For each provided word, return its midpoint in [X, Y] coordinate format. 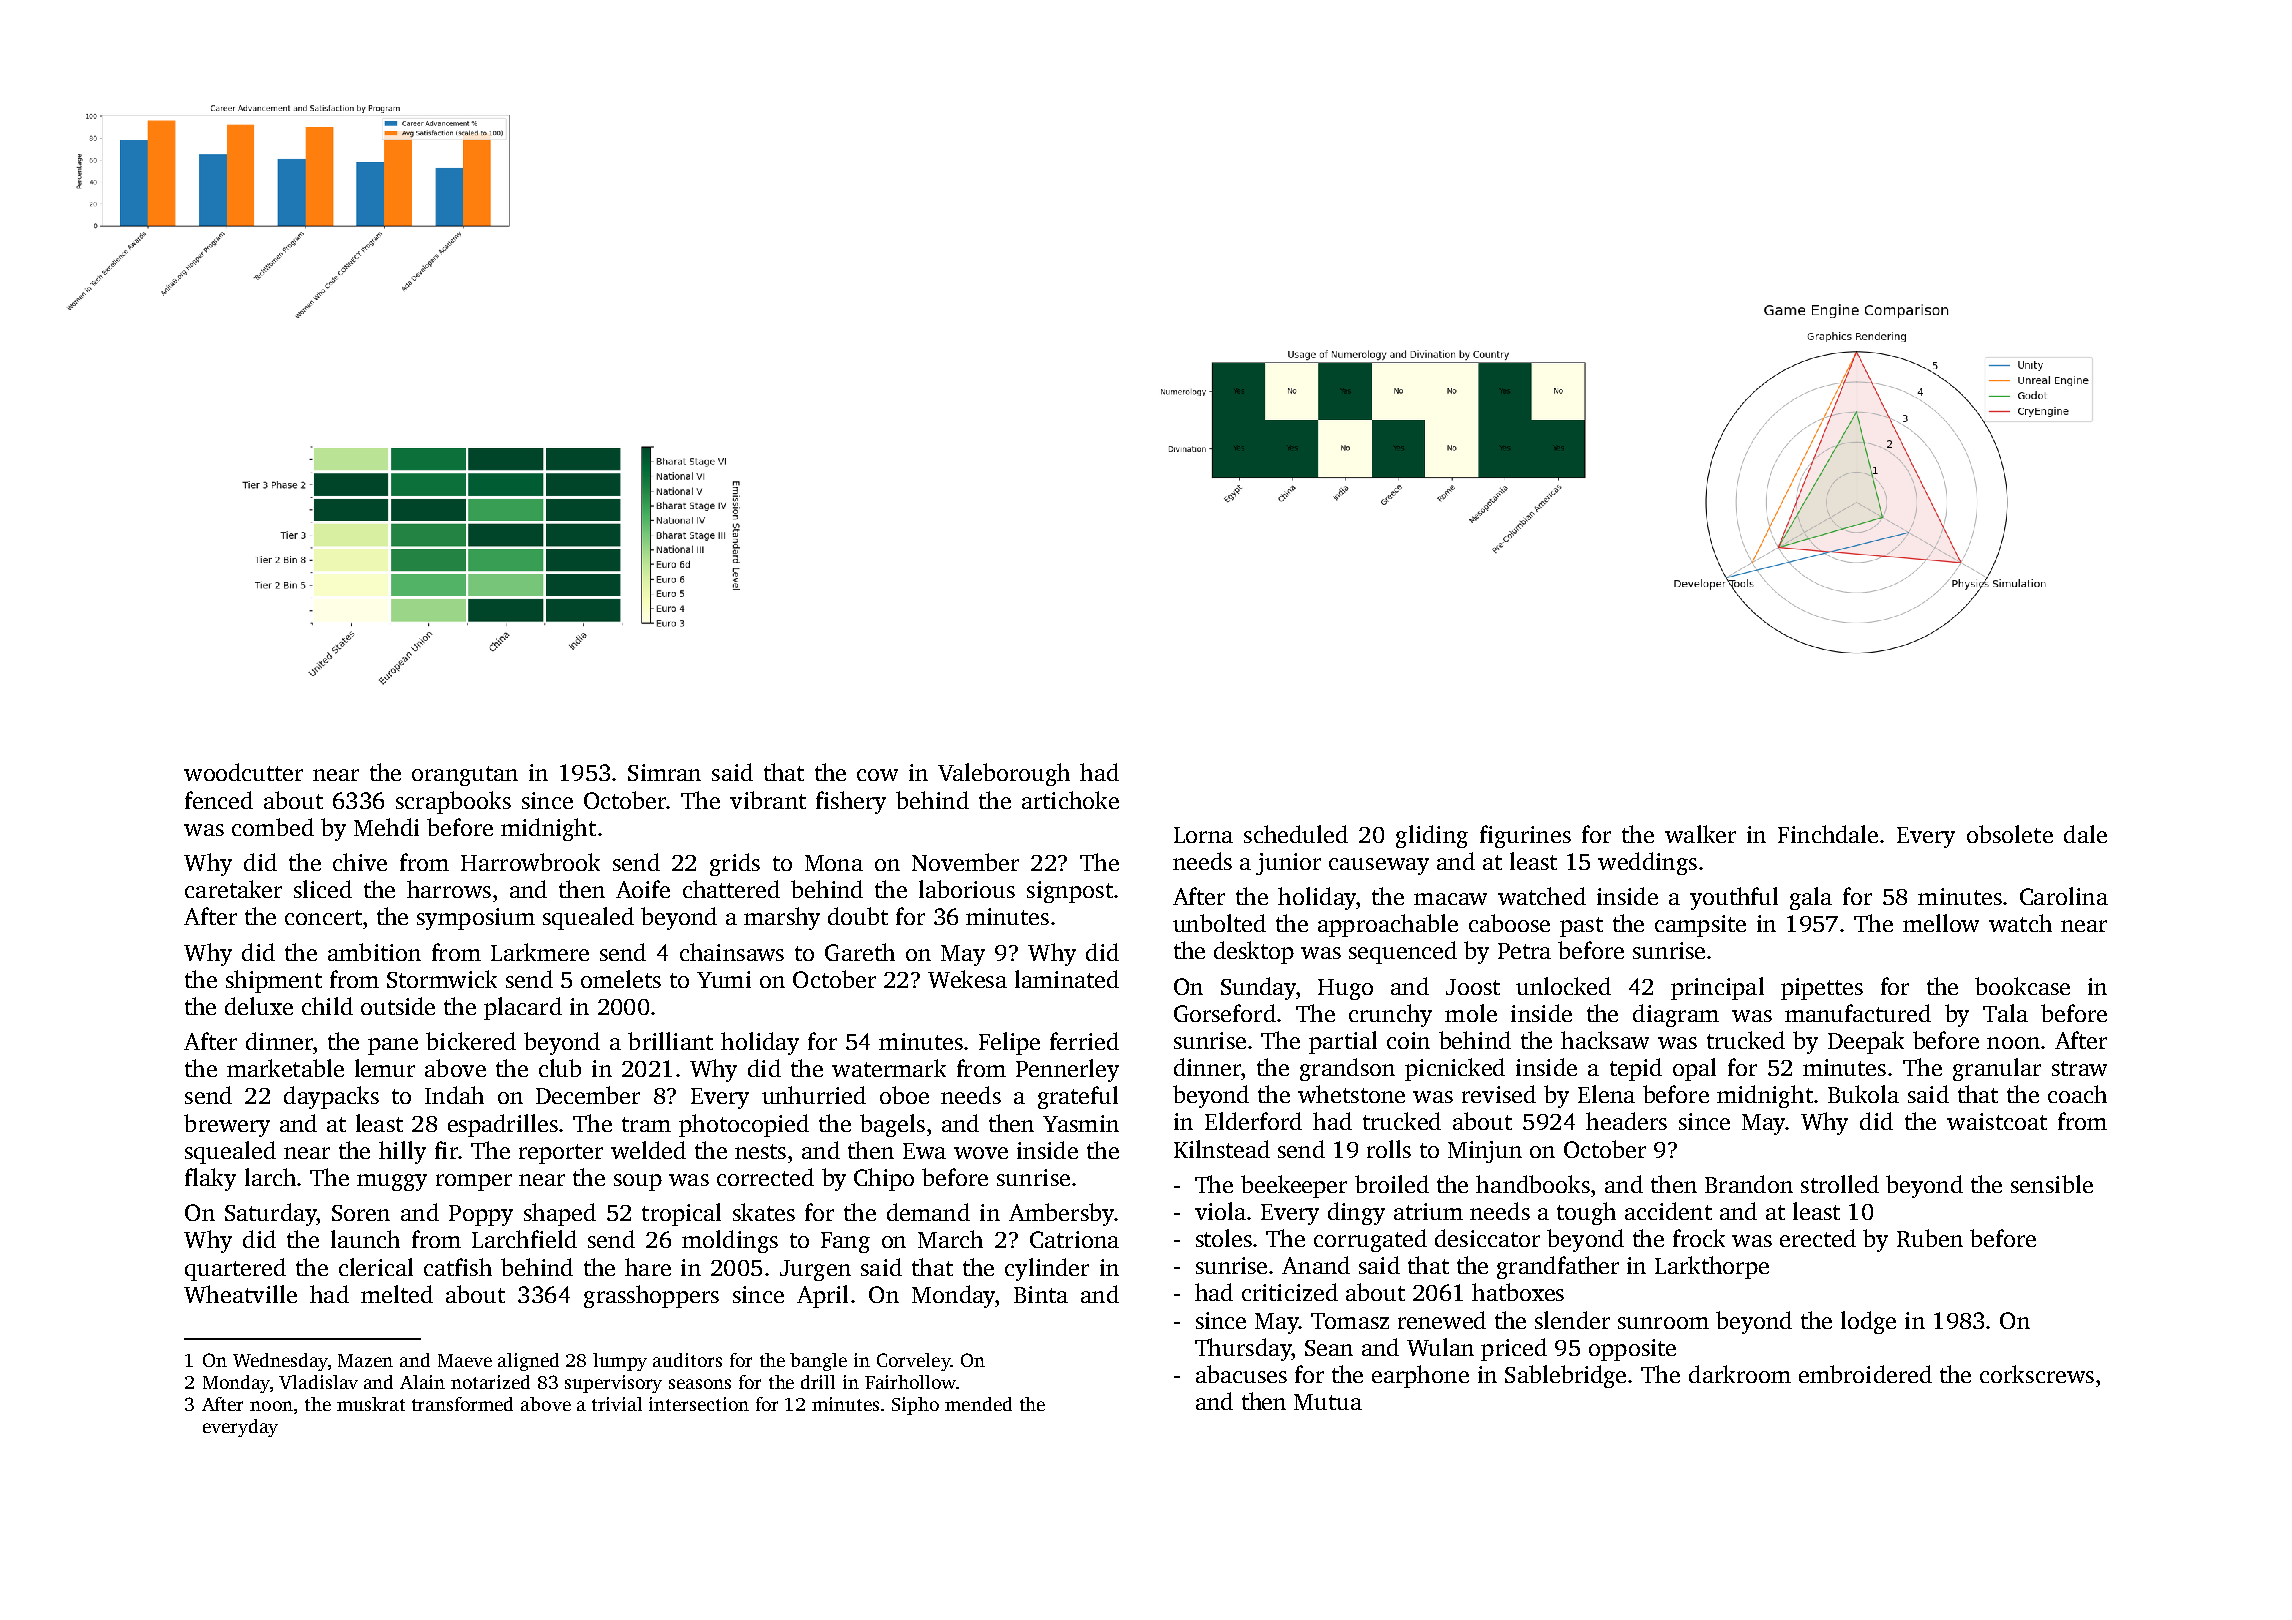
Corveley [914, 1362]
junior [1288, 864]
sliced [323, 889]
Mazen [365, 1360]
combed [273, 827]
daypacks [331, 1097]
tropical [681, 1214]
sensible [2052, 1184]
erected [1818, 1238]
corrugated [1370, 1240]
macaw [1450, 899]
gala [1811, 898]
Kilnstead [1222, 1149]
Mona [834, 863]
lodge [1868, 1322]
